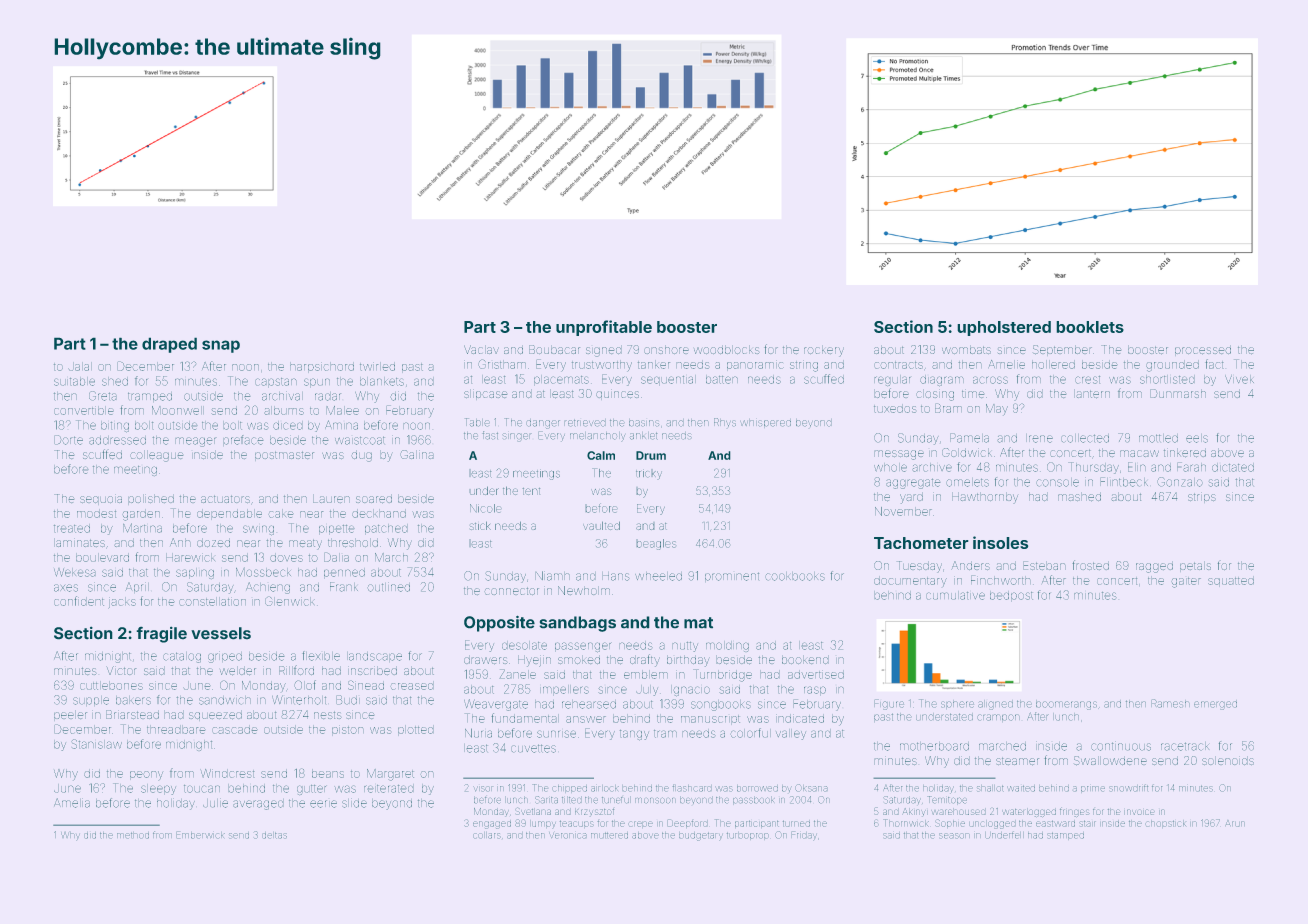  Describe the element at coordinates (654, 365) in the screenshot. I see `tanker` at that location.
